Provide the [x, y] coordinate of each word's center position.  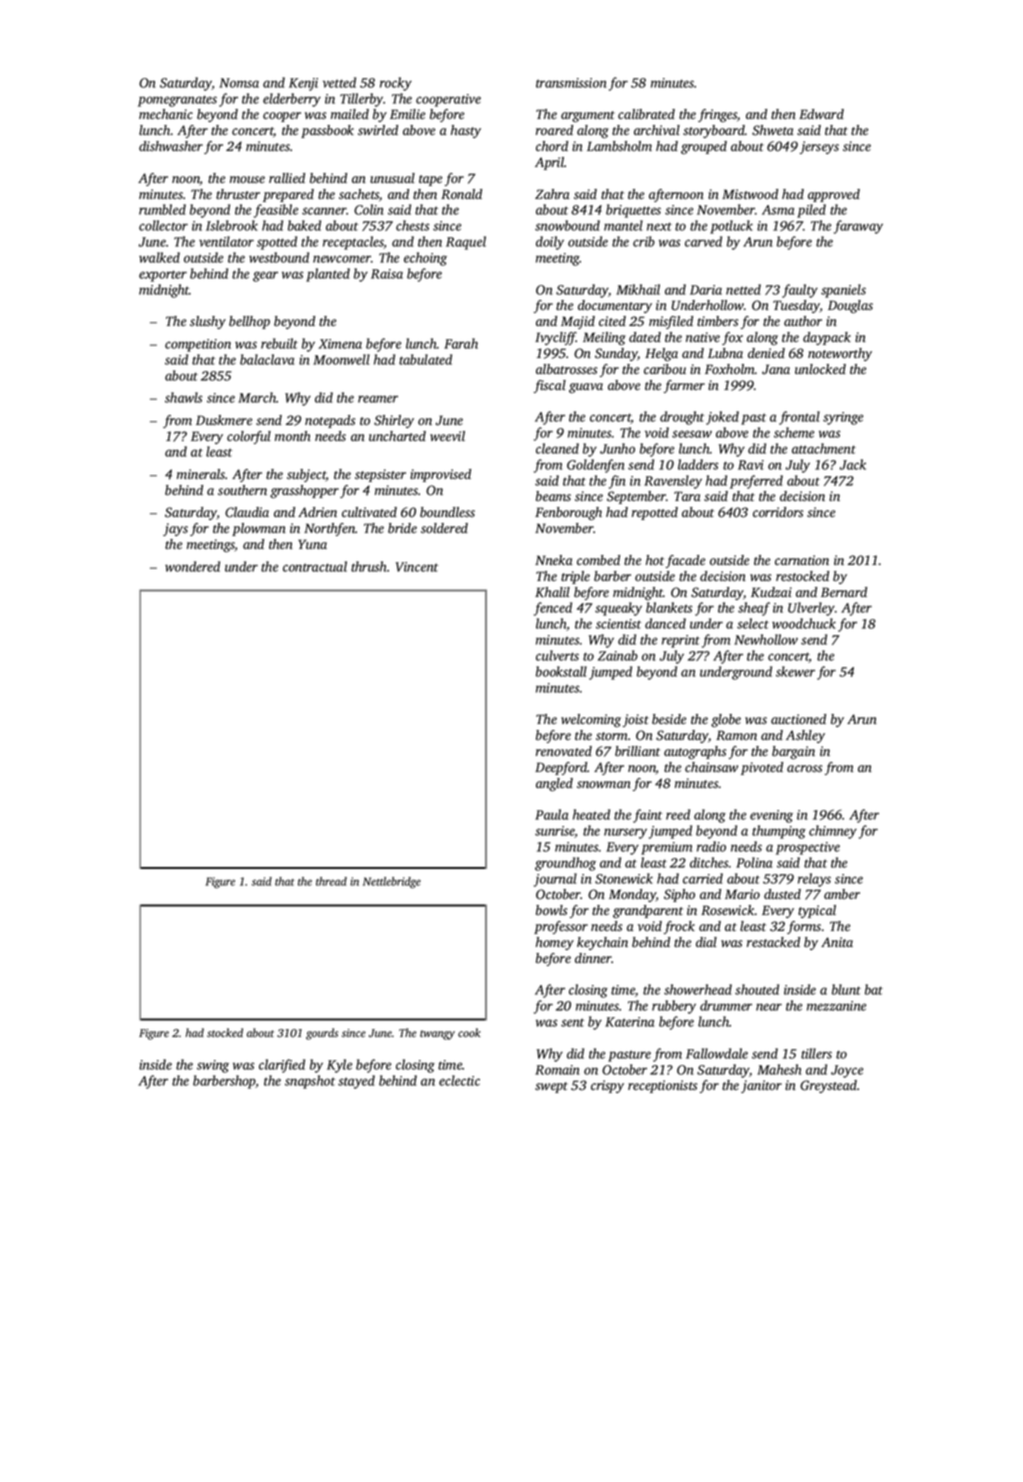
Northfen [330, 529]
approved [834, 195]
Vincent [417, 567]
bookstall [561, 671]
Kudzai [771, 592]
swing [213, 1066]
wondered [192, 566]
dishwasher [171, 146]
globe [726, 720]
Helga [661, 355]
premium [666, 848]
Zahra [552, 194]
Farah [461, 343]
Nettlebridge [392, 883]
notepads [330, 421]
